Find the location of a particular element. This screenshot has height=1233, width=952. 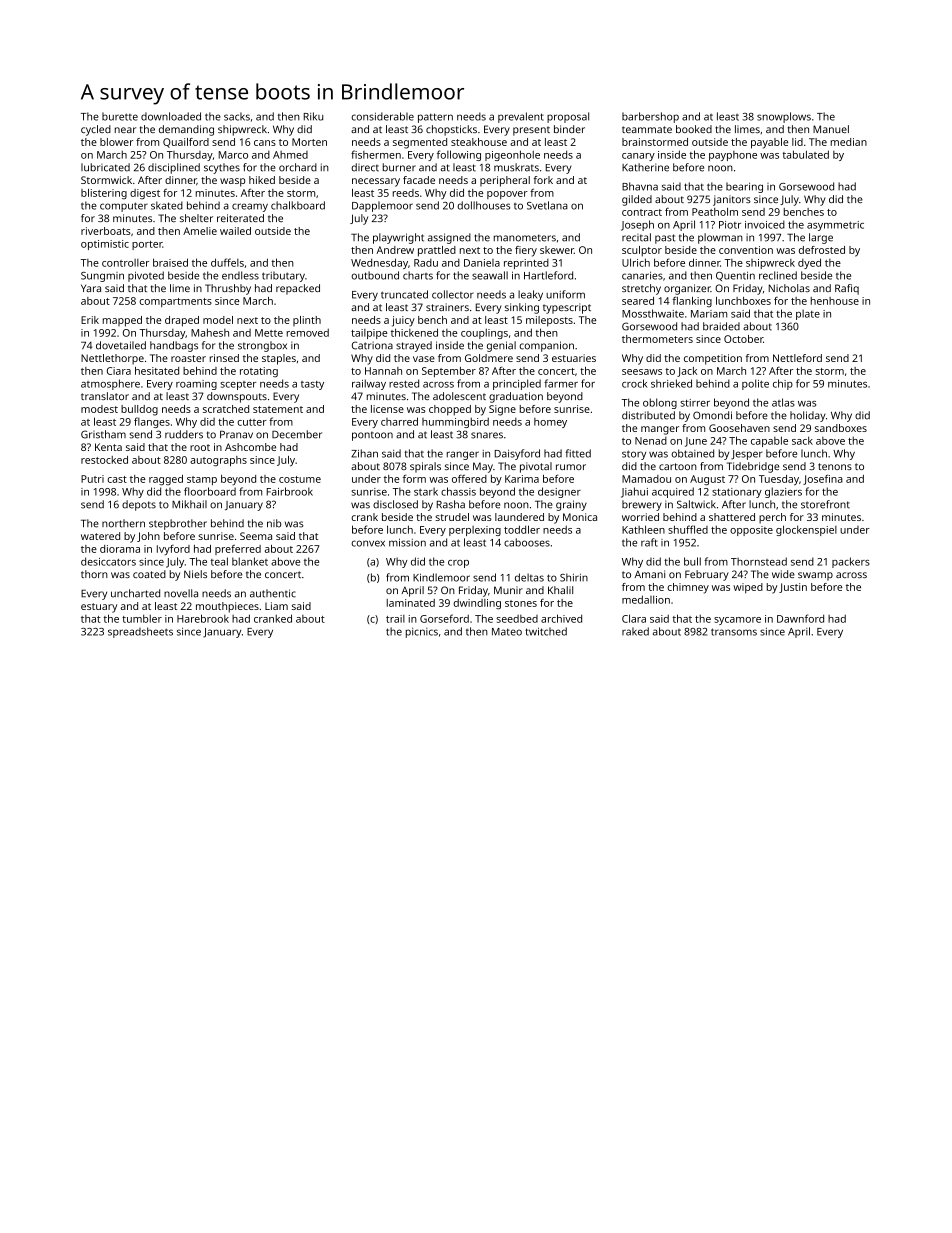

barbershop is located at coordinates (650, 117).
